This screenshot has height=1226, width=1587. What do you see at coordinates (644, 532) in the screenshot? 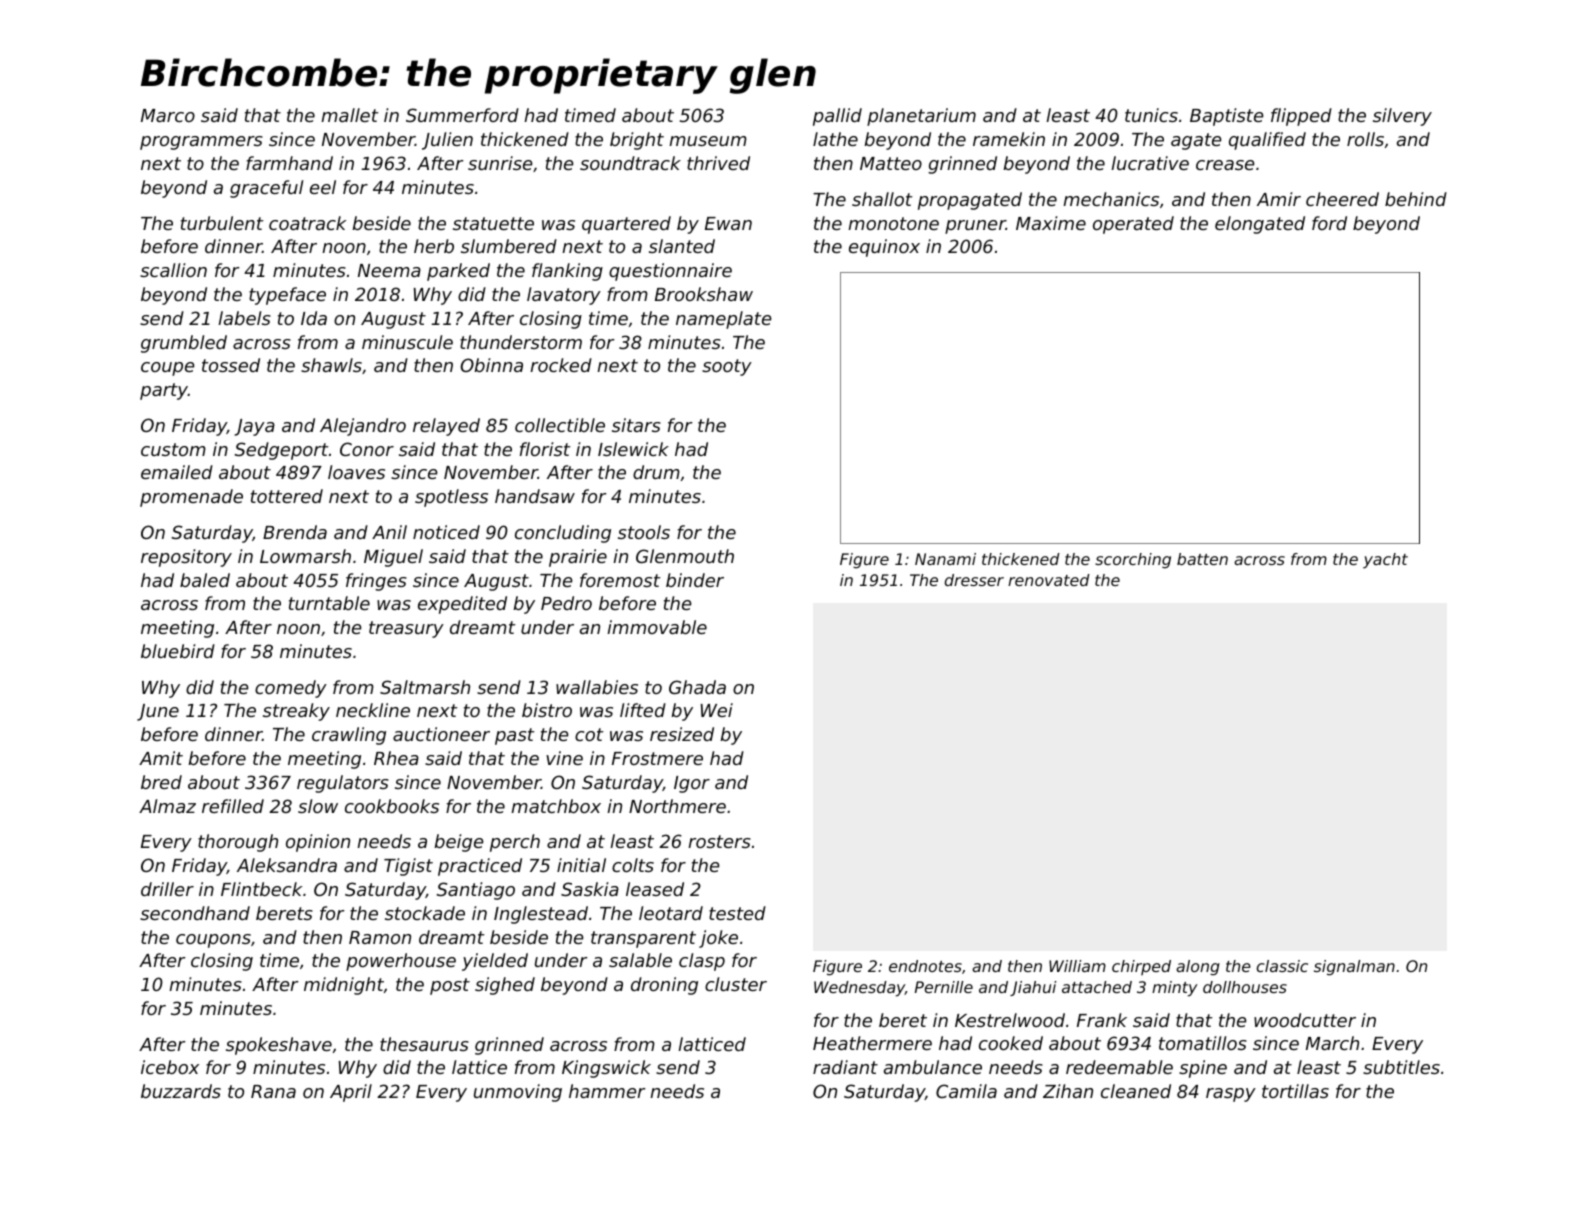
I see `stools` at bounding box center [644, 532].
